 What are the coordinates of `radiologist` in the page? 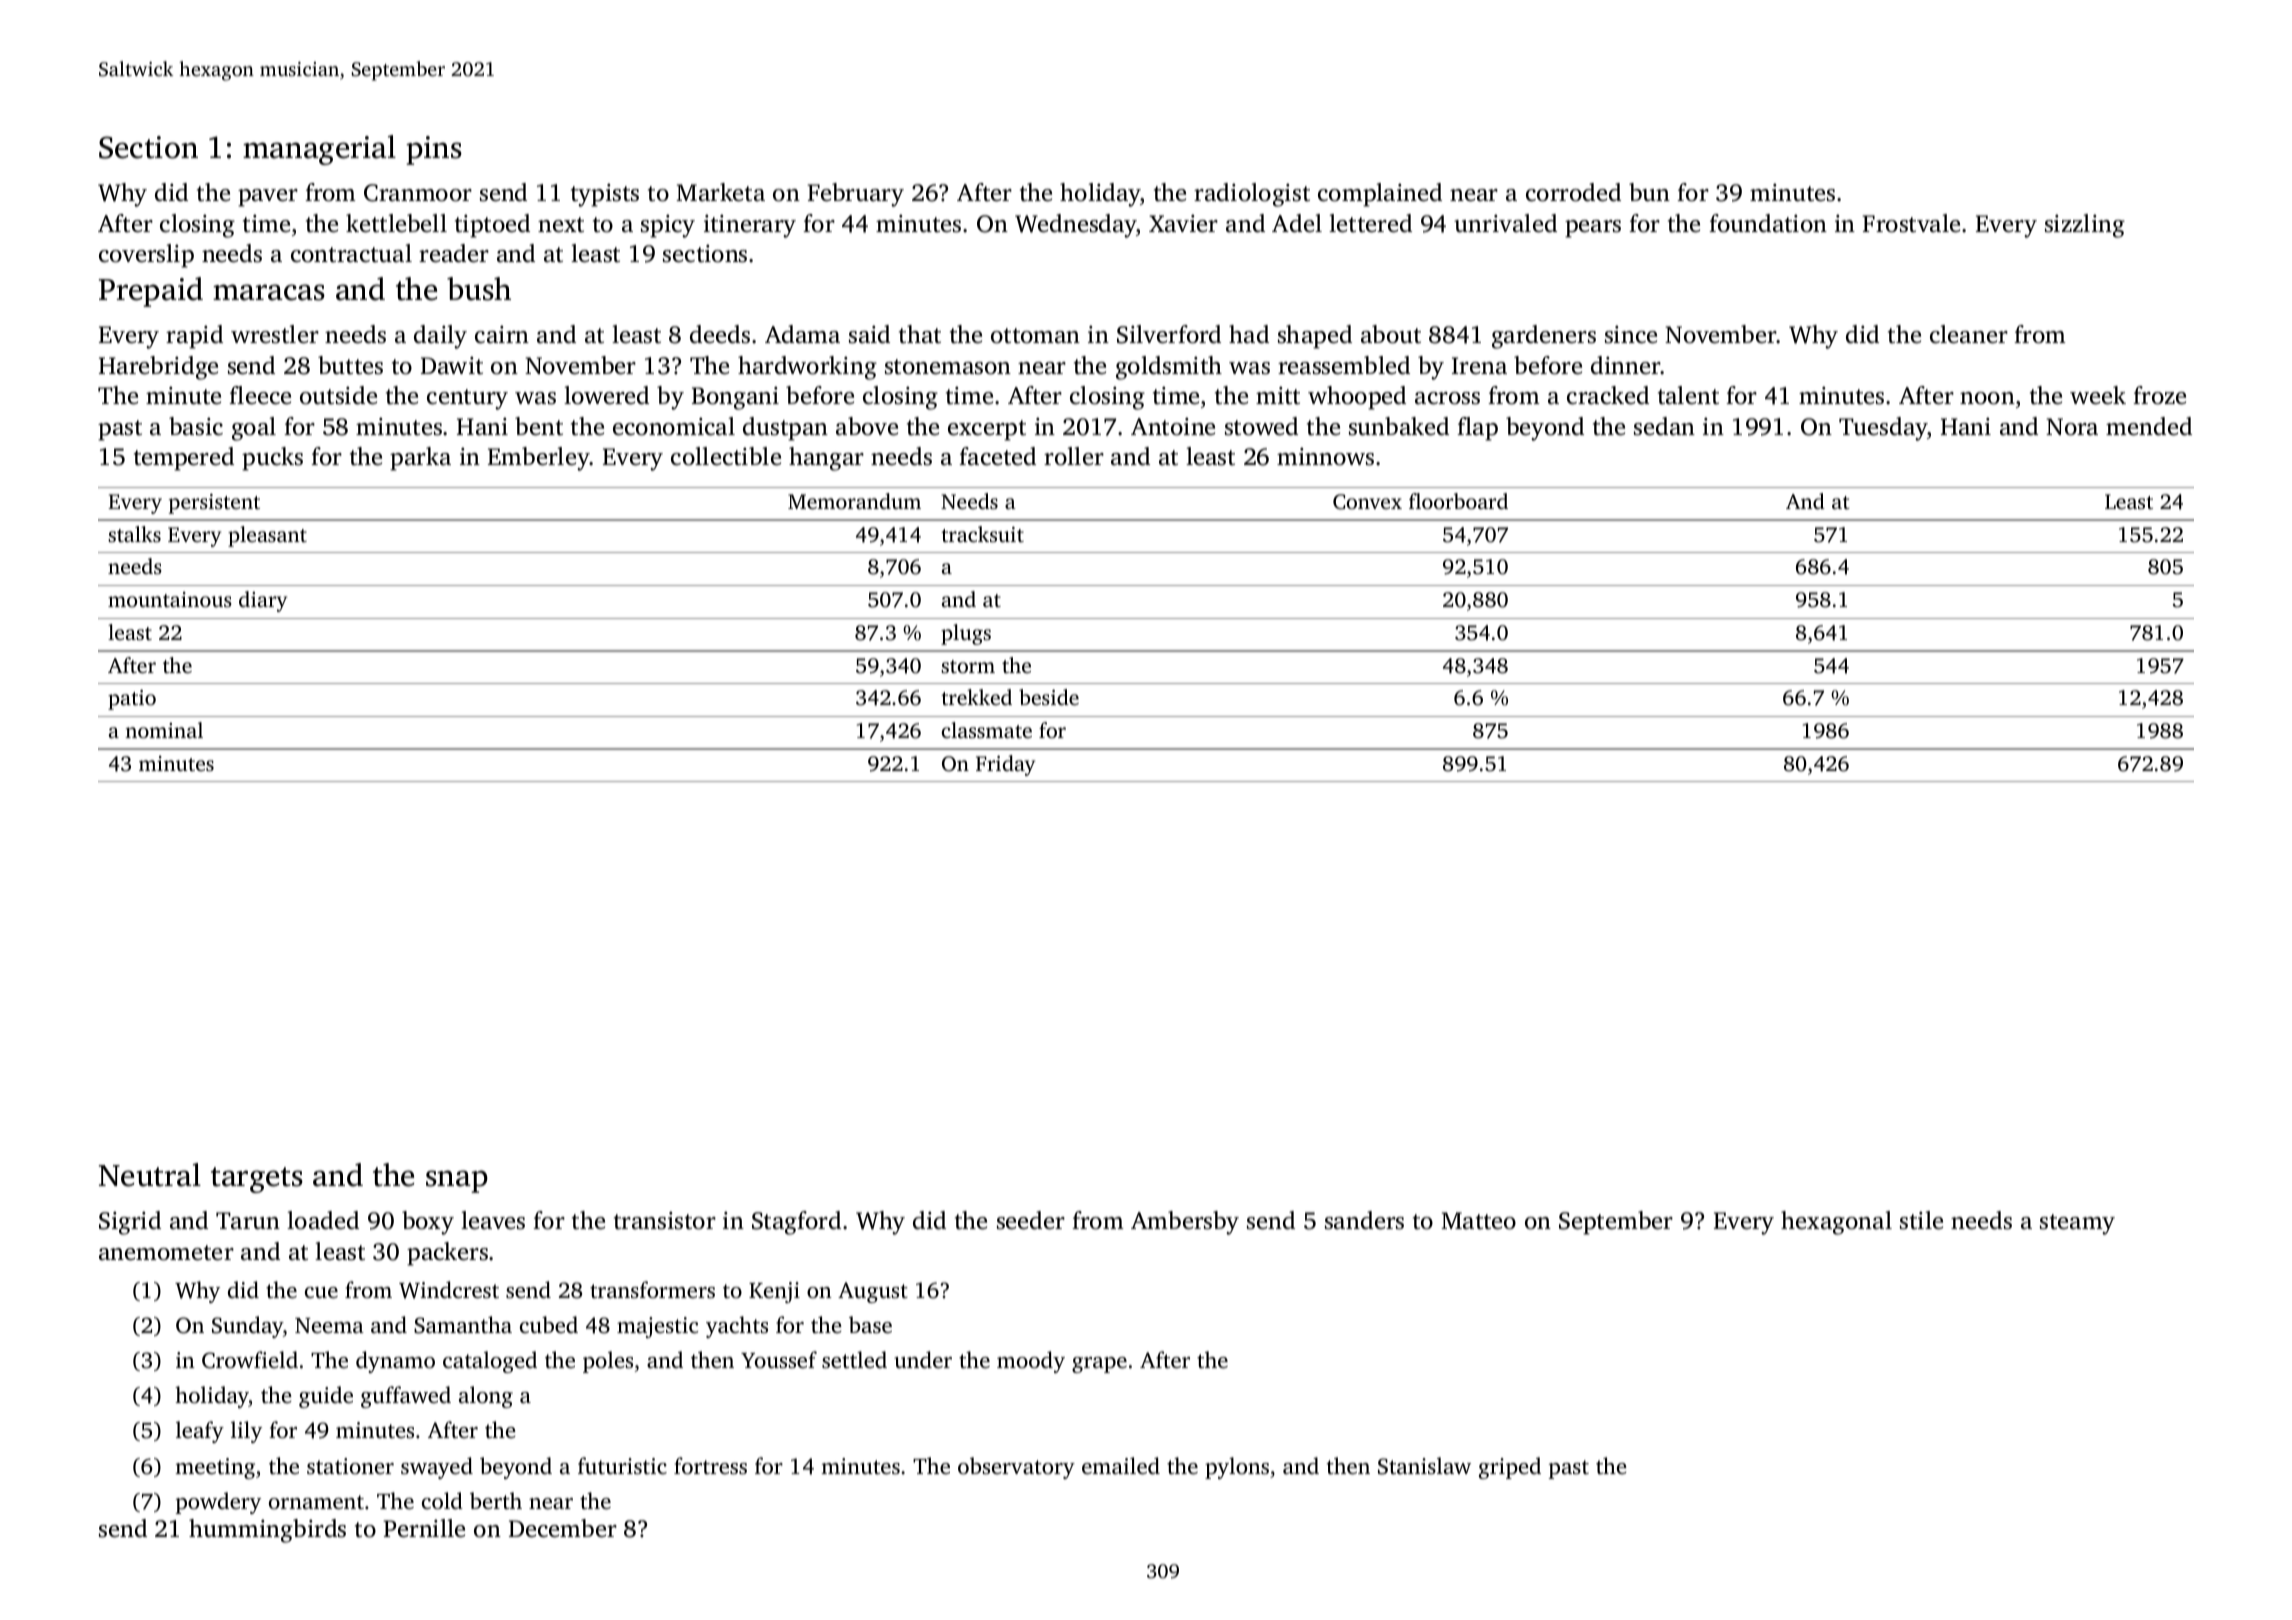 It's located at (1252, 195).
